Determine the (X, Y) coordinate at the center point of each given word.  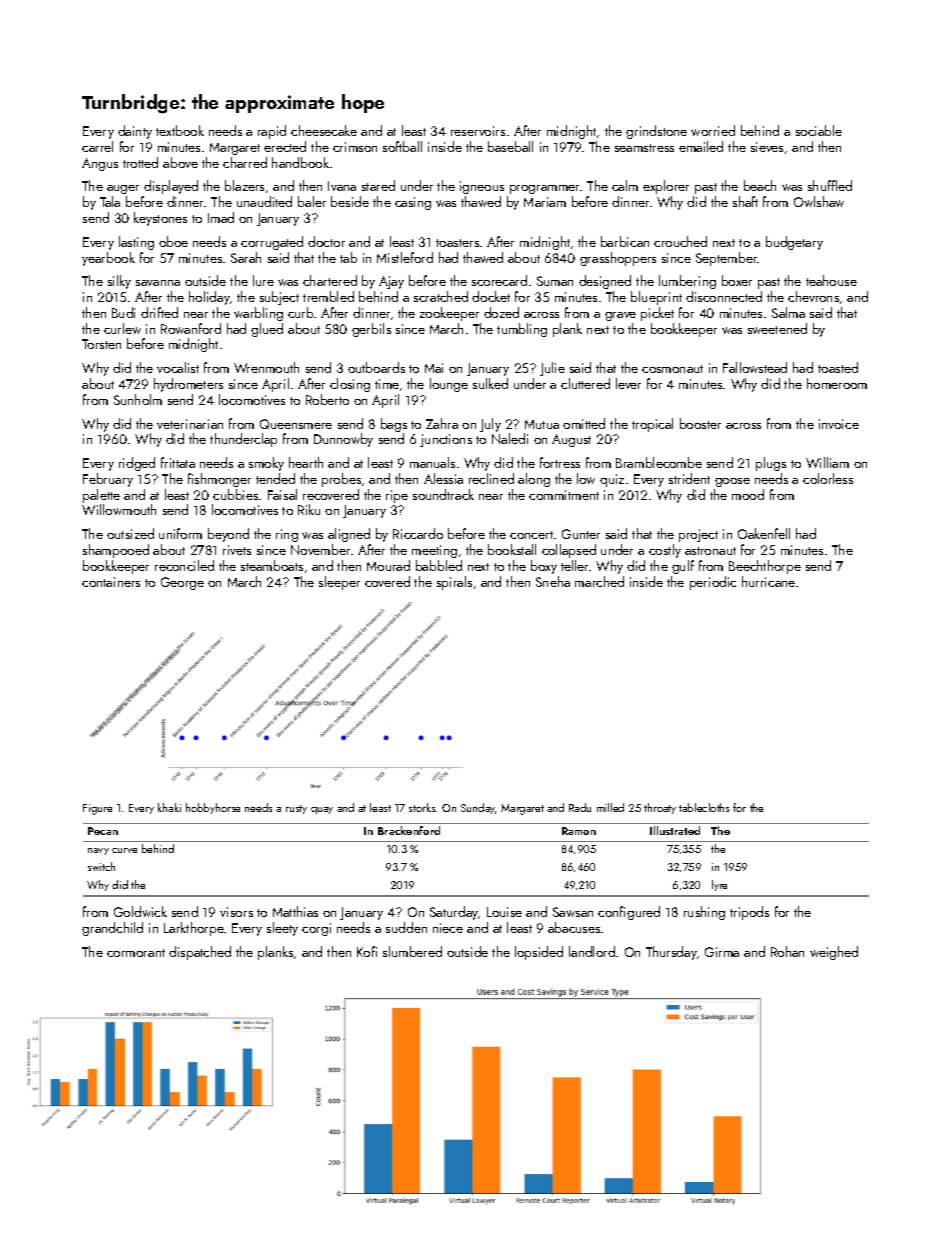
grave (620, 316)
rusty (296, 809)
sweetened (777, 328)
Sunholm (138, 399)
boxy (544, 567)
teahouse (831, 280)
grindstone (656, 132)
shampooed (116, 551)
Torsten (101, 344)
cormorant (136, 953)
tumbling (522, 330)
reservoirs (478, 131)
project (698, 535)
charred (245, 162)
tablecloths (704, 807)
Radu (580, 807)
